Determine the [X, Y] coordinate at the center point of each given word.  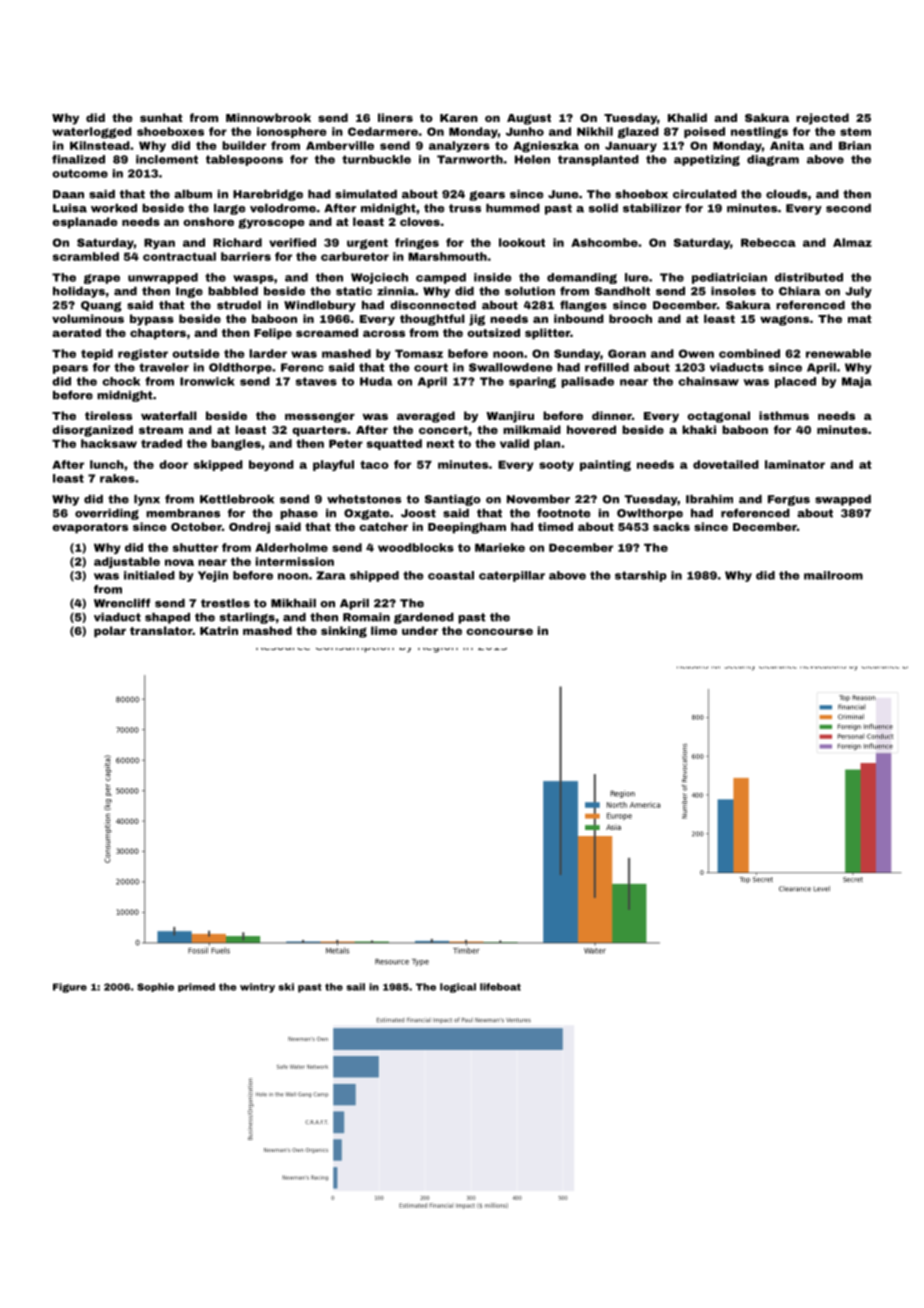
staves [316, 381]
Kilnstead [100, 145]
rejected [822, 119]
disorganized [92, 431]
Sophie [155, 987]
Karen [459, 118]
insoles [733, 291]
